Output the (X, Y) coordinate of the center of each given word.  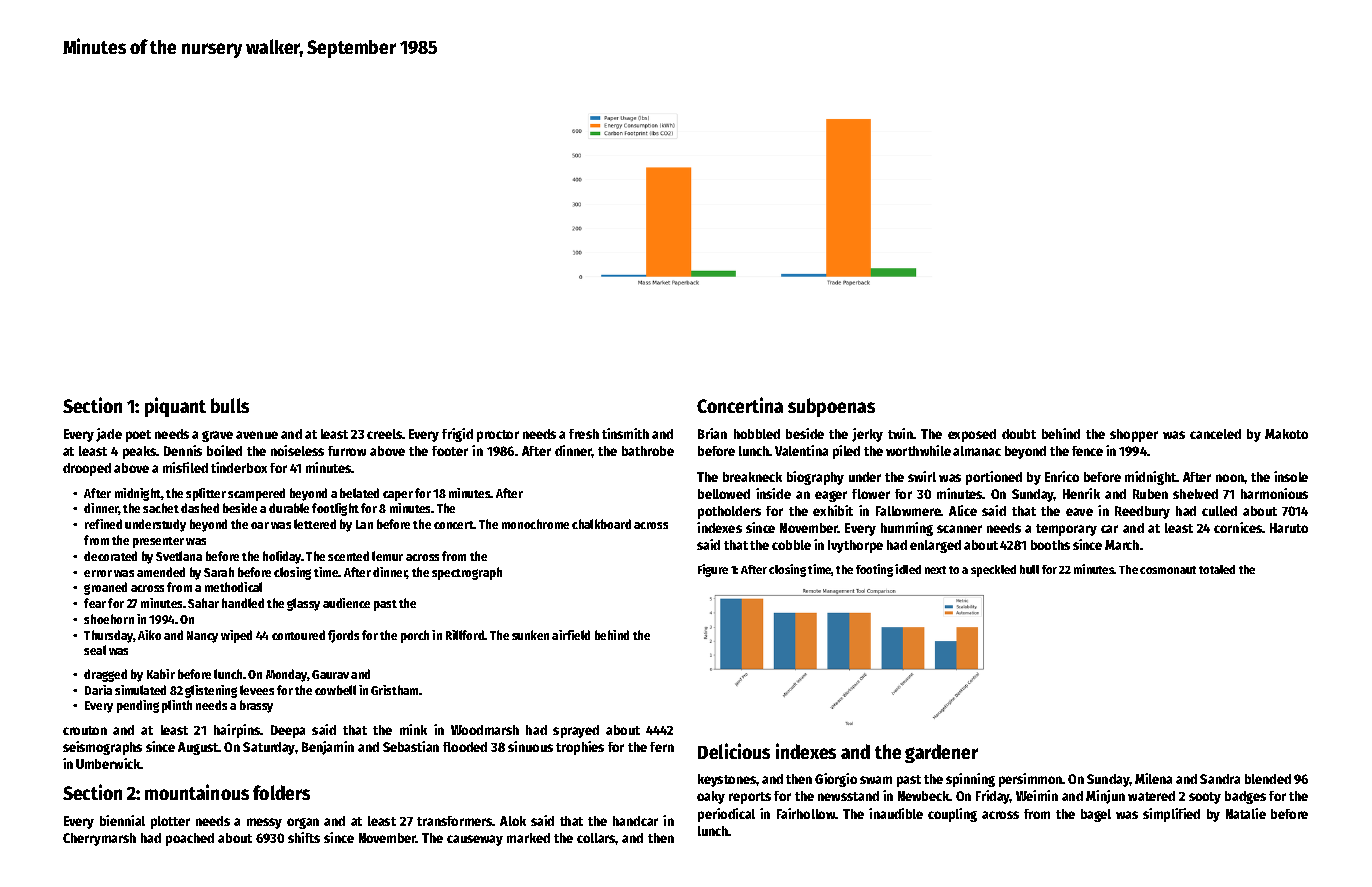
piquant (175, 407)
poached (190, 839)
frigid (457, 435)
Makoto (1286, 434)
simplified (1171, 815)
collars (596, 838)
